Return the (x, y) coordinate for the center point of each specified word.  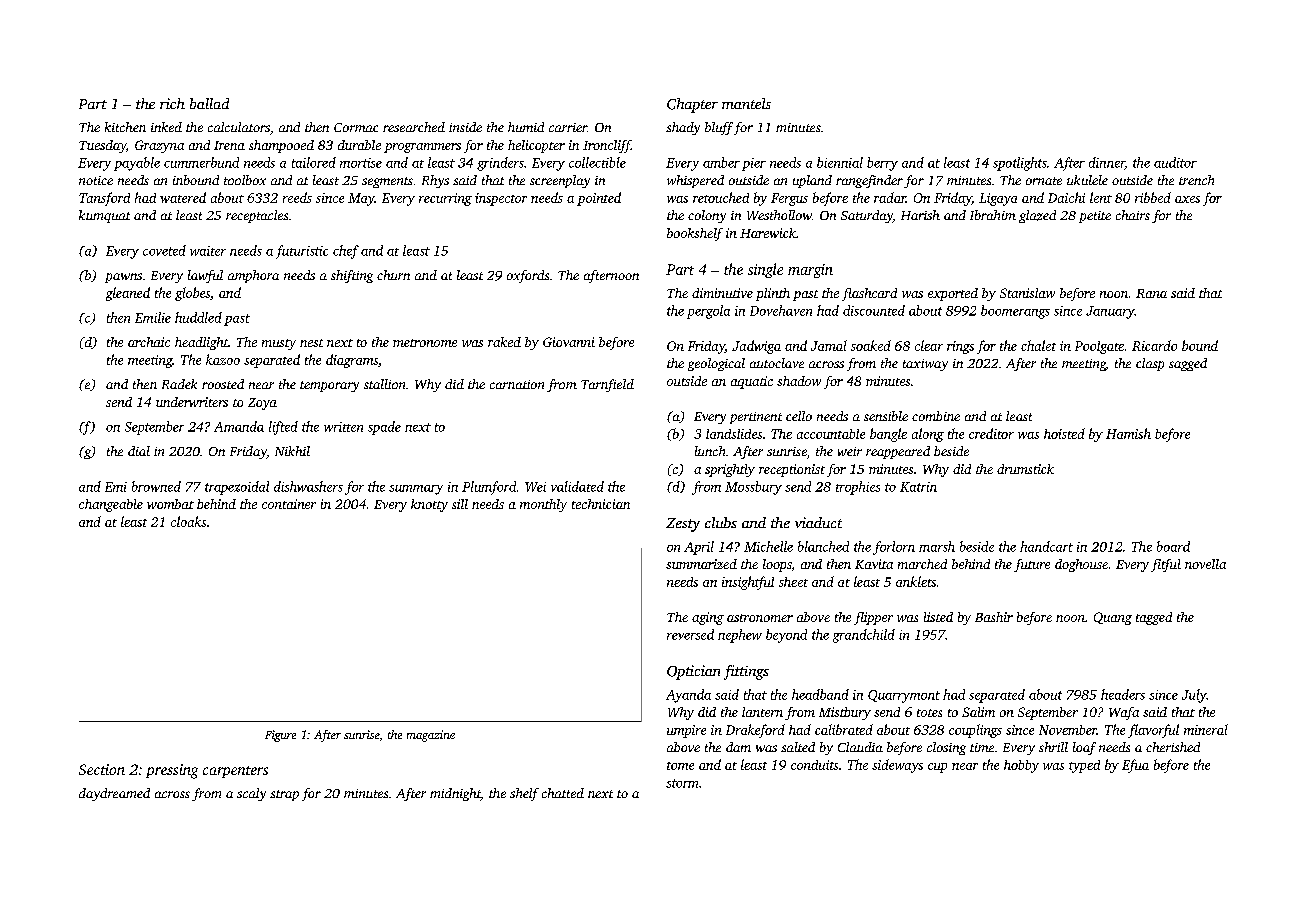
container (289, 504)
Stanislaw (1027, 293)
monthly (543, 505)
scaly (251, 794)
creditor (991, 433)
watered (183, 197)
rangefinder (869, 181)
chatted (563, 793)
